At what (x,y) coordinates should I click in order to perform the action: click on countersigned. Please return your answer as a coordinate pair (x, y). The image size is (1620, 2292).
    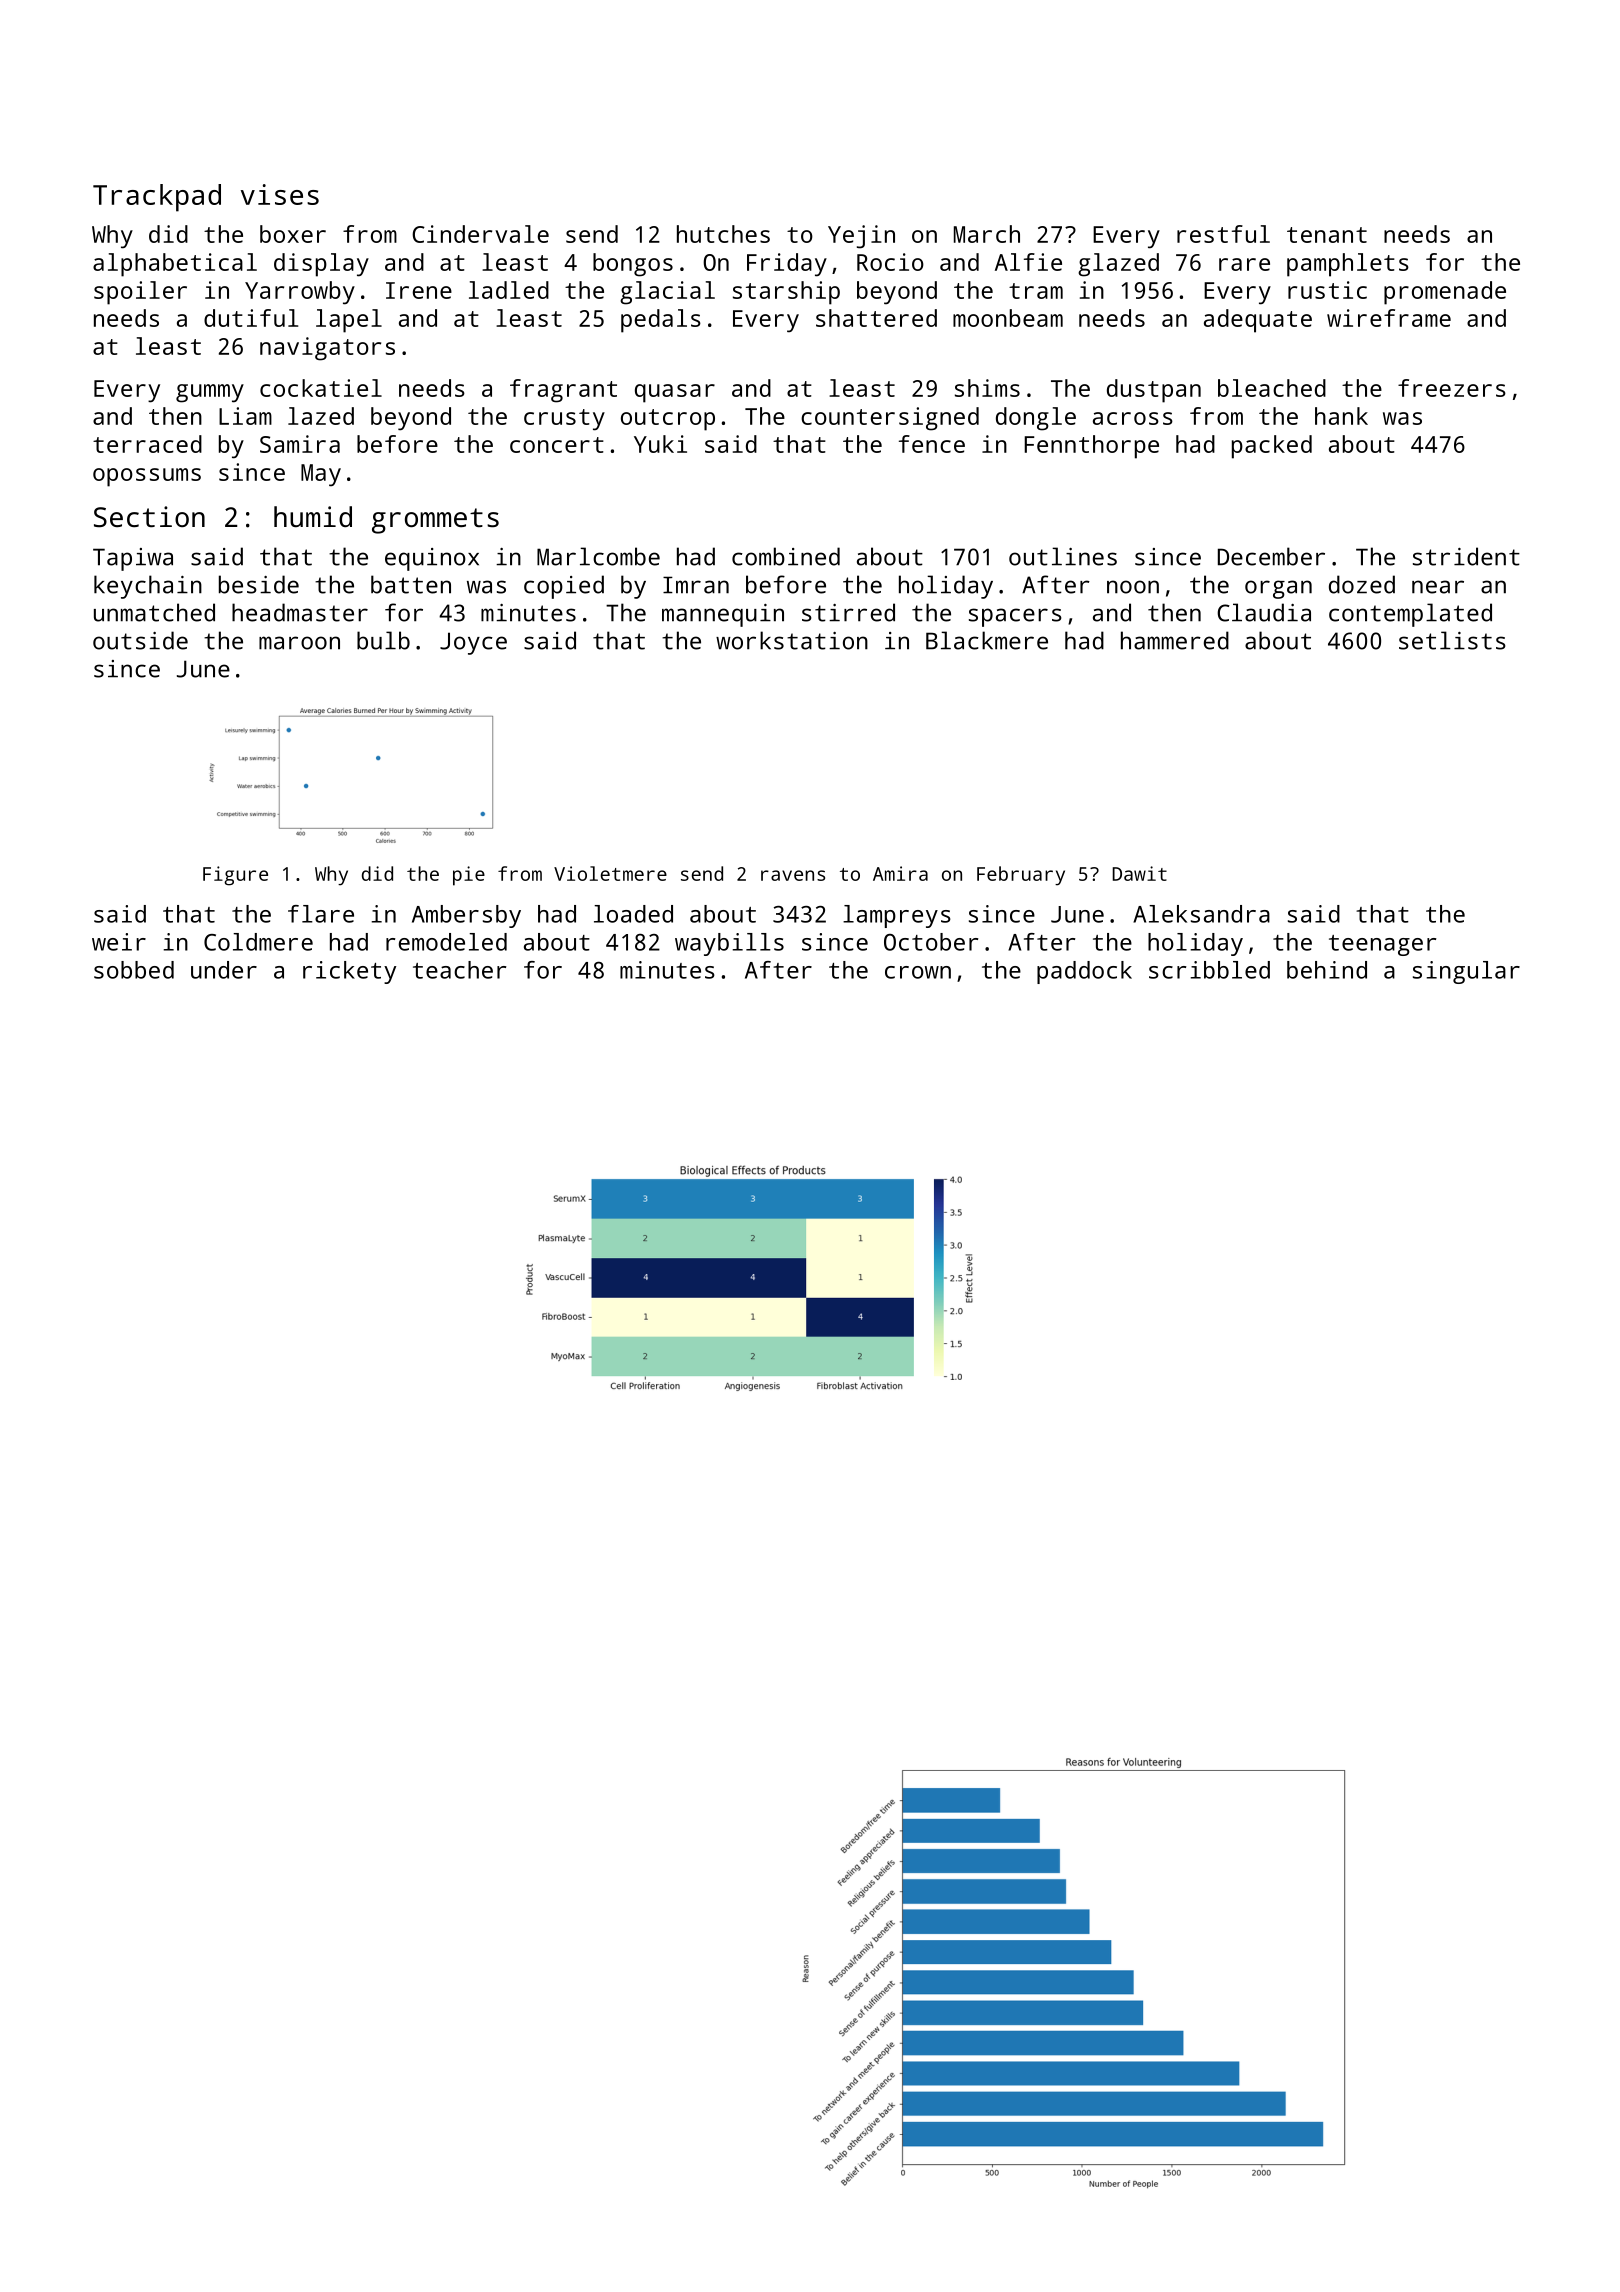
    Looking at the image, I should click on (890, 419).
